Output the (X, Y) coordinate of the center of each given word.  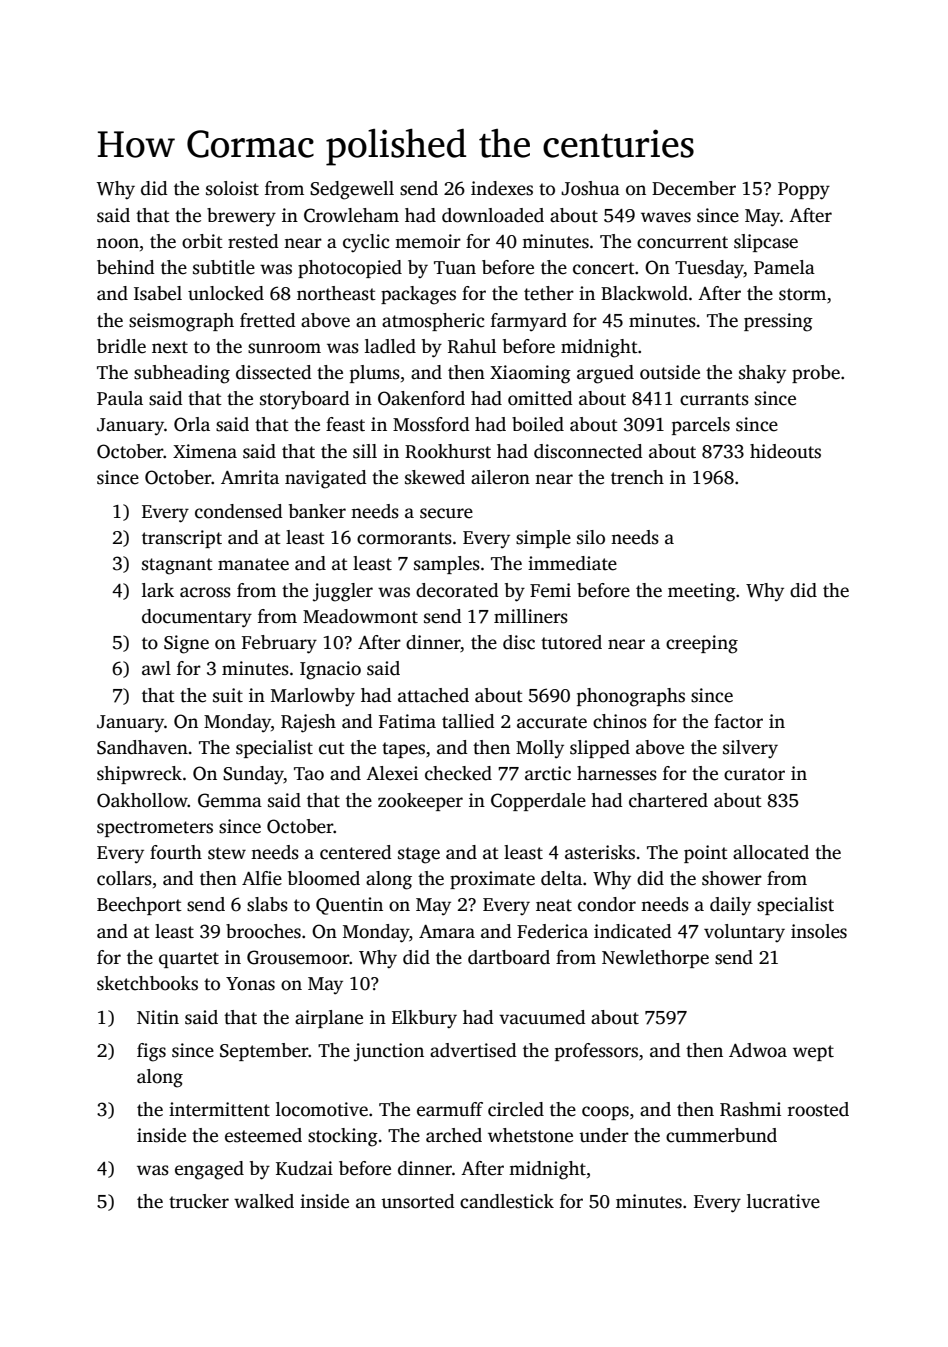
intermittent (219, 1109)
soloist (232, 188)
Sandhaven (142, 747)
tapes (403, 750)
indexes (502, 188)
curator (754, 774)
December (694, 188)
